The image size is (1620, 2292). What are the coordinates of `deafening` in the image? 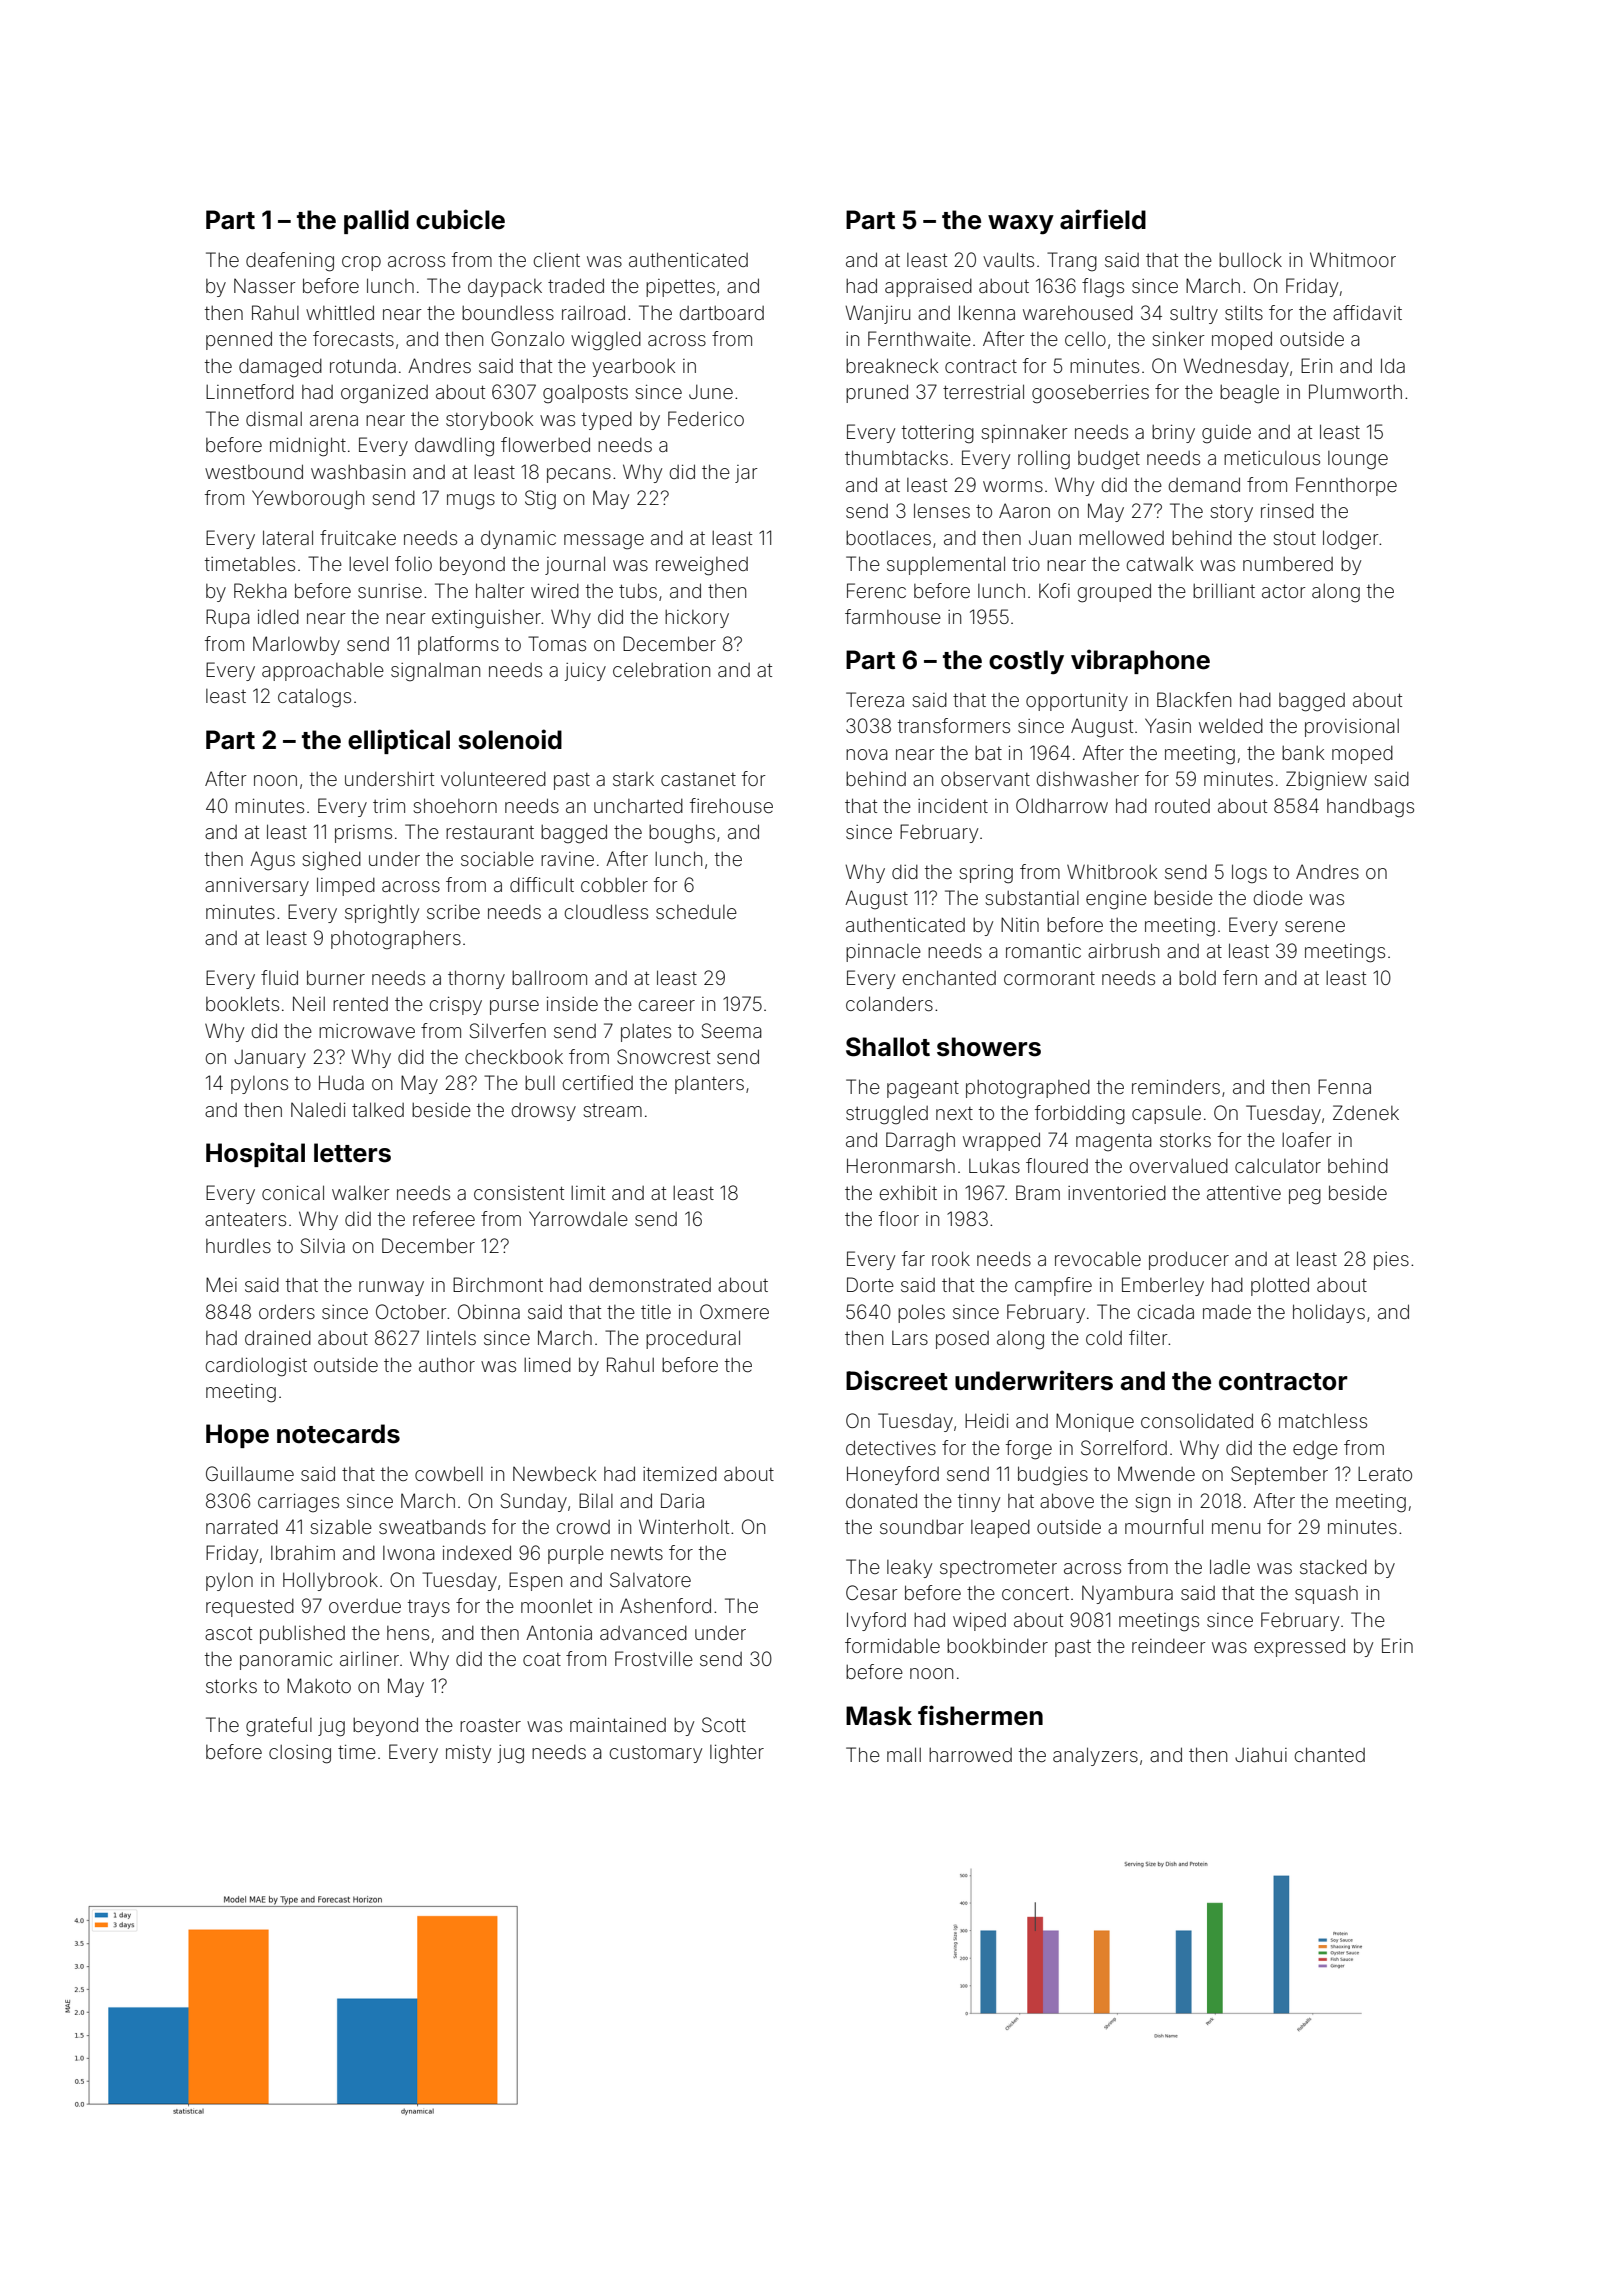 It's located at (290, 262).
